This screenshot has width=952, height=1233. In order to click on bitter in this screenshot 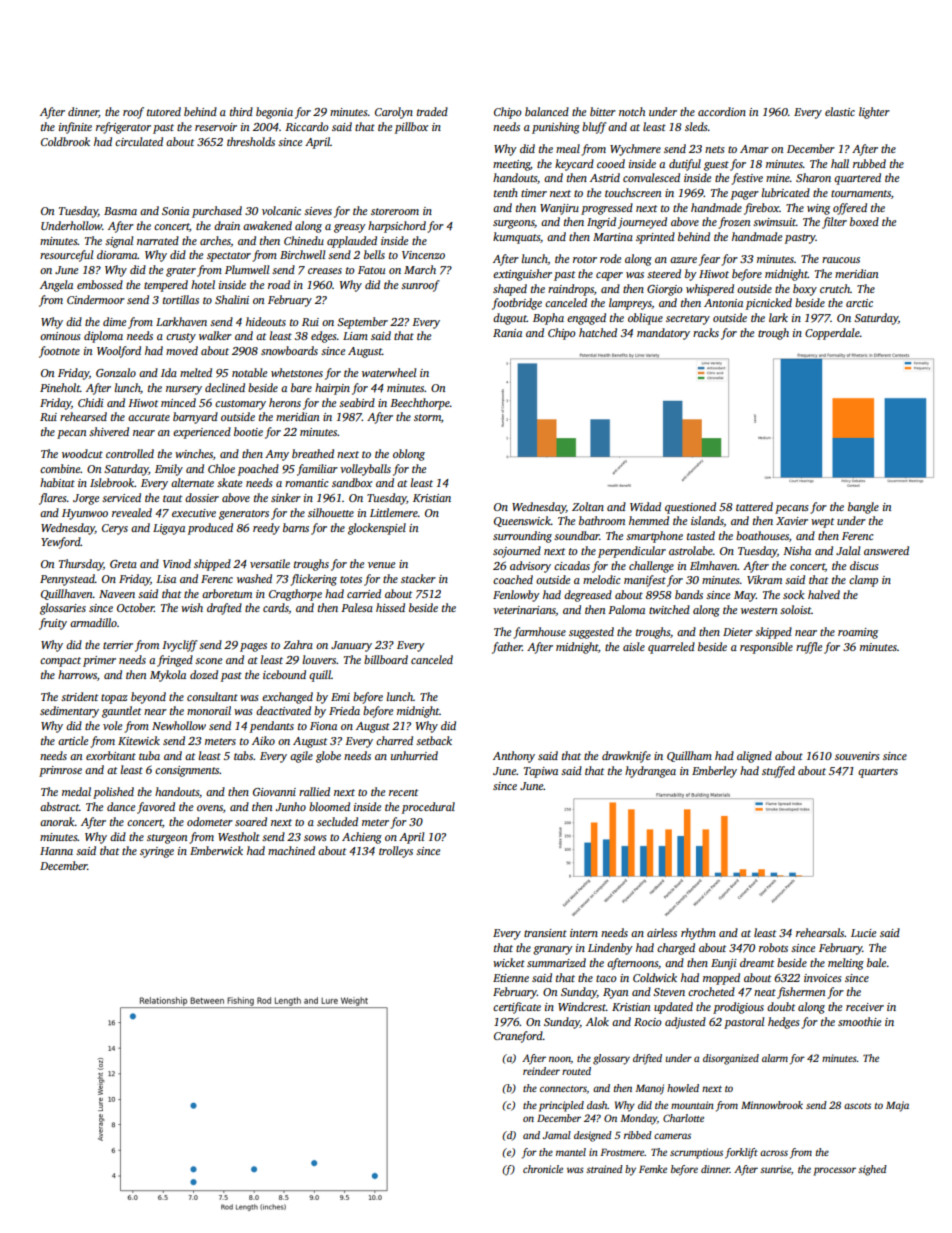, I will do `click(603, 111)`.
